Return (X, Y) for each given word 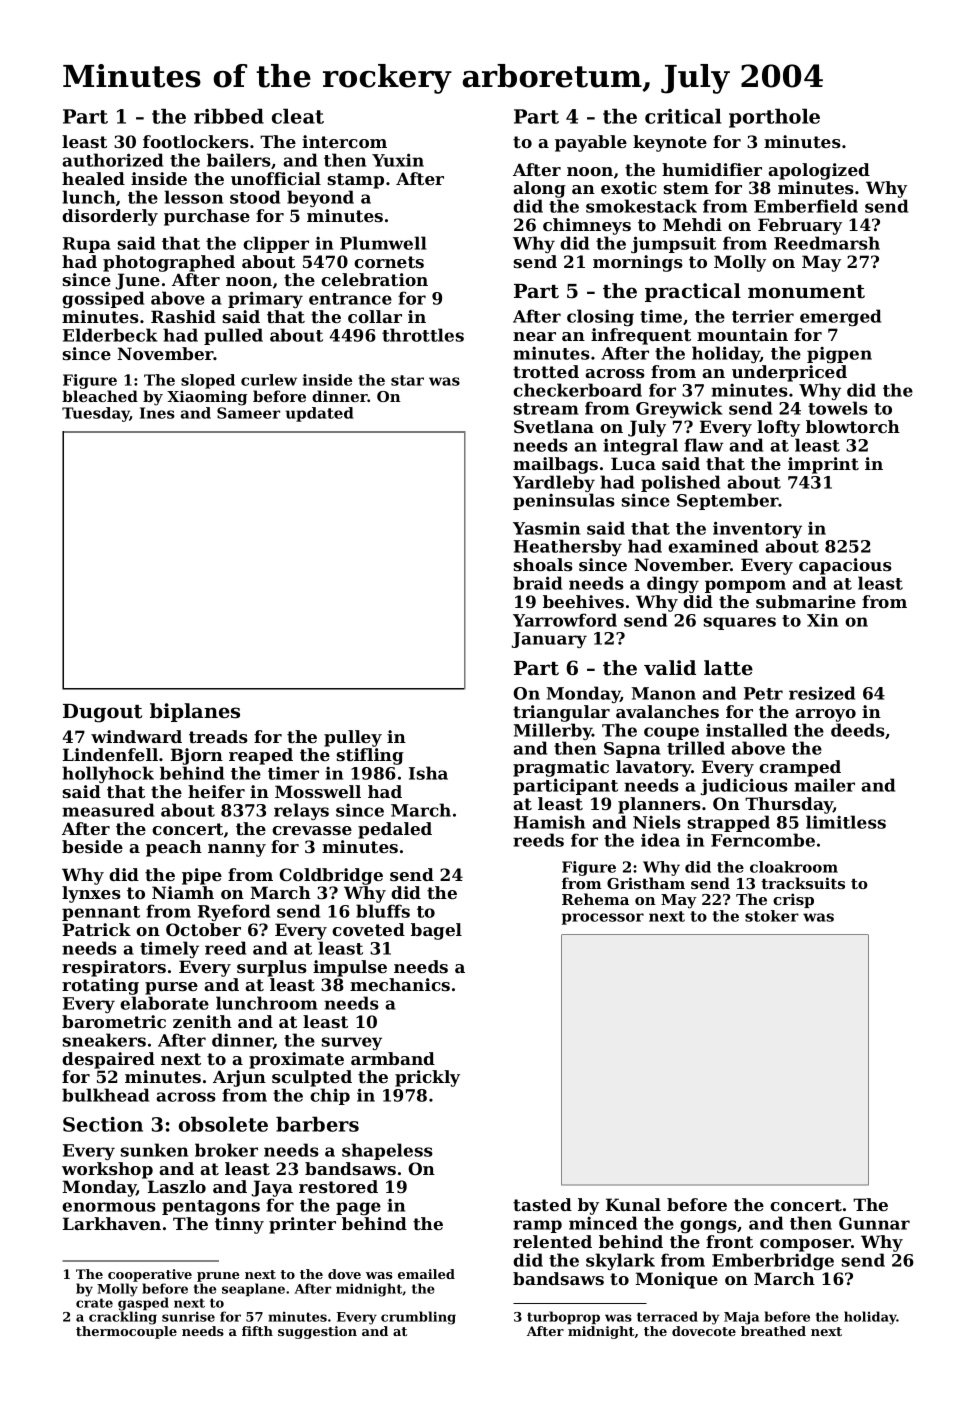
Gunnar (874, 1223)
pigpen (839, 355)
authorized (112, 160)
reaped (261, 756)
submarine (806, 601)
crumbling (418, 1318)
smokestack (641, 206)
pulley (353, 738)
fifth (257, 1331)
